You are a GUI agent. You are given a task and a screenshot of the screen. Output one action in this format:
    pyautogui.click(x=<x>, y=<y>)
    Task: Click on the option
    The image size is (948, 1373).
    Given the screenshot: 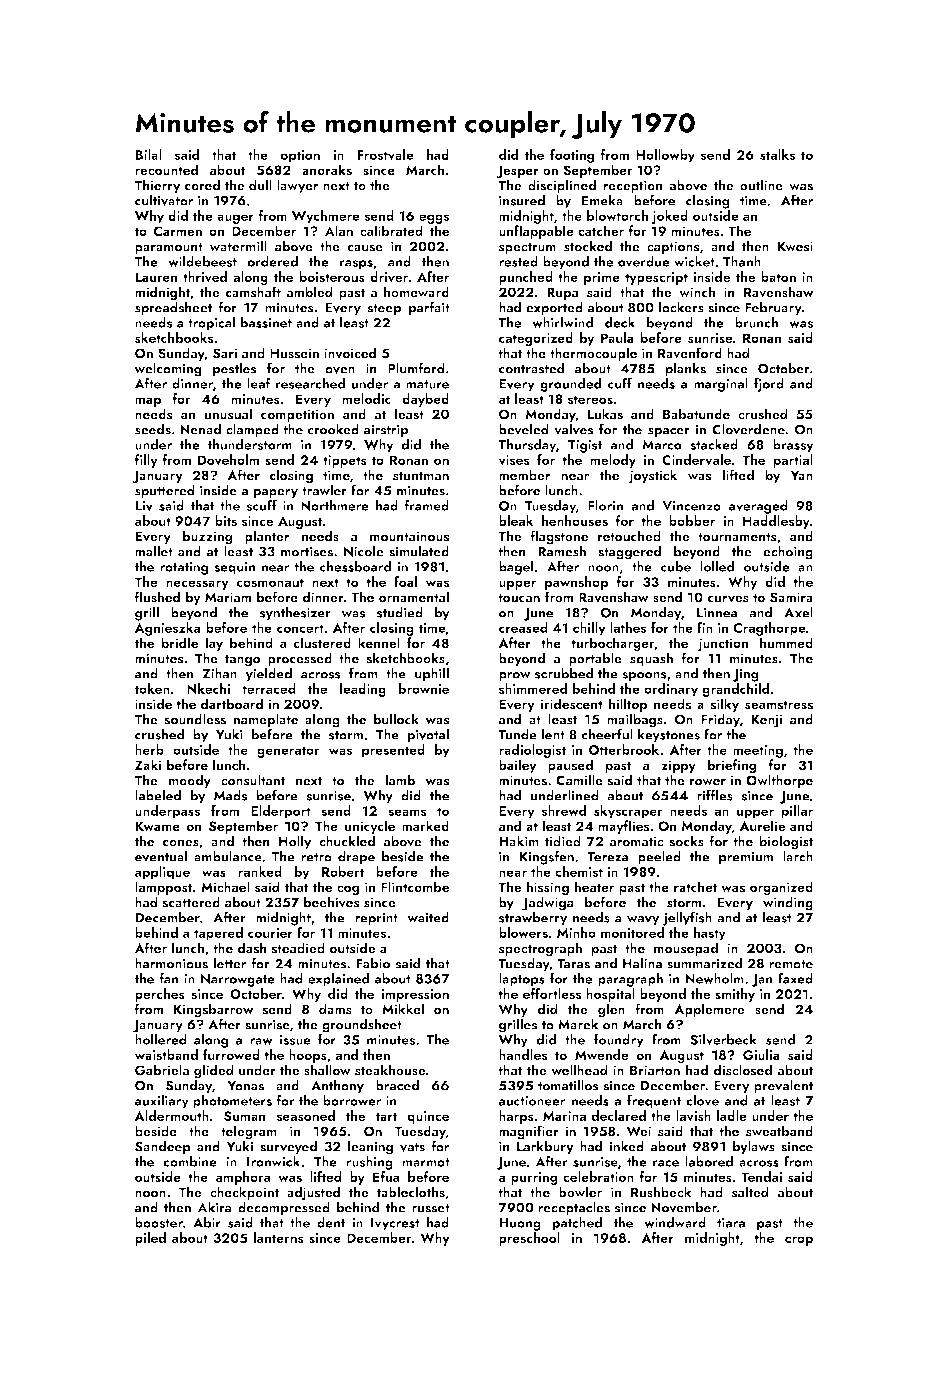 What is the action you would take?
    pyautogui.click(x=300, y=156)
